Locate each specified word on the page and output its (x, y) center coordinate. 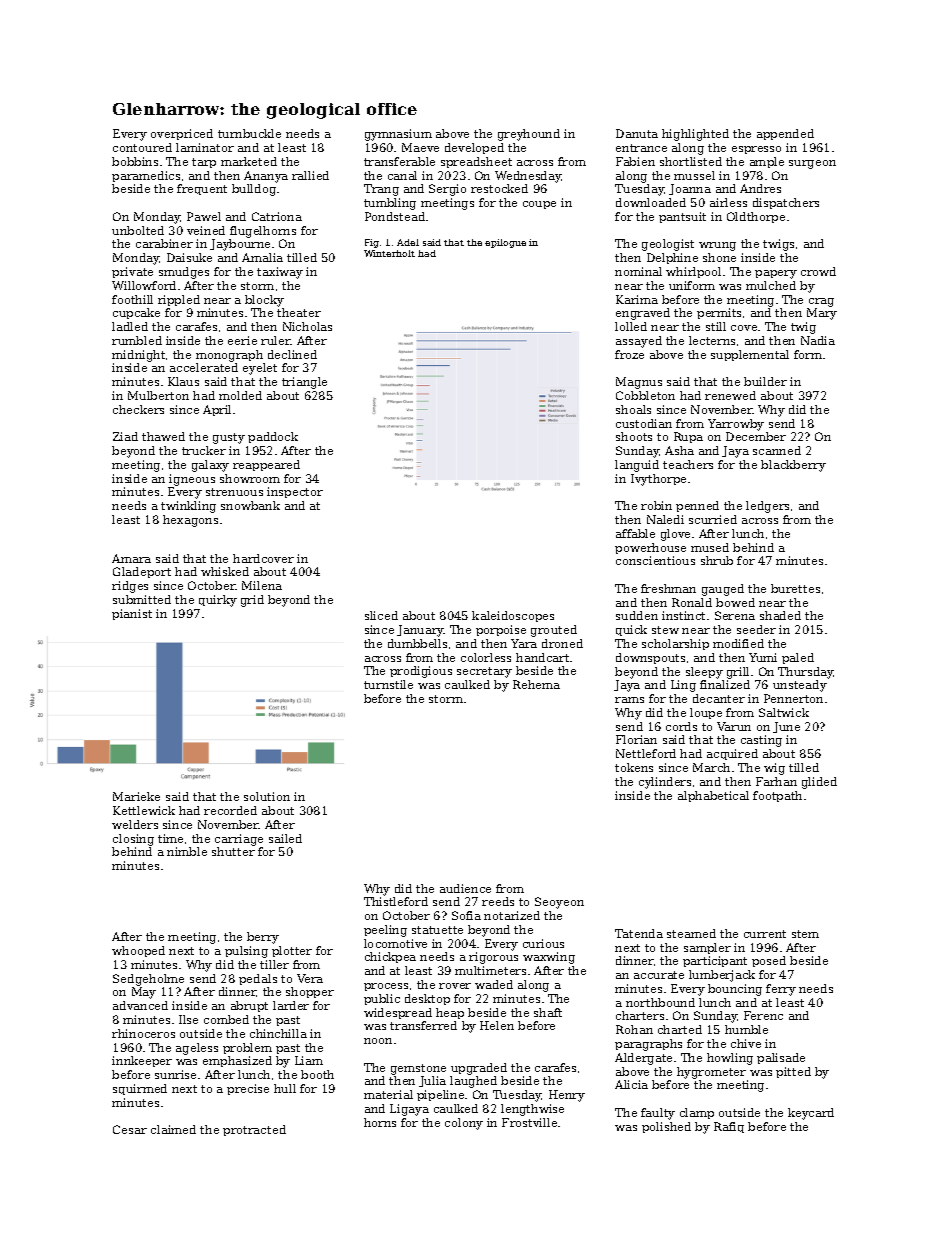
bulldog (254, 190)
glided (819, 783)
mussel (694, 175)
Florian (636, 739)
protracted (254, 1130)
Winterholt (389, 253)
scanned (777, 450)
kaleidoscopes (513, 616)
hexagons (190, 521)
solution (267, 796)
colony (464, 1124)
